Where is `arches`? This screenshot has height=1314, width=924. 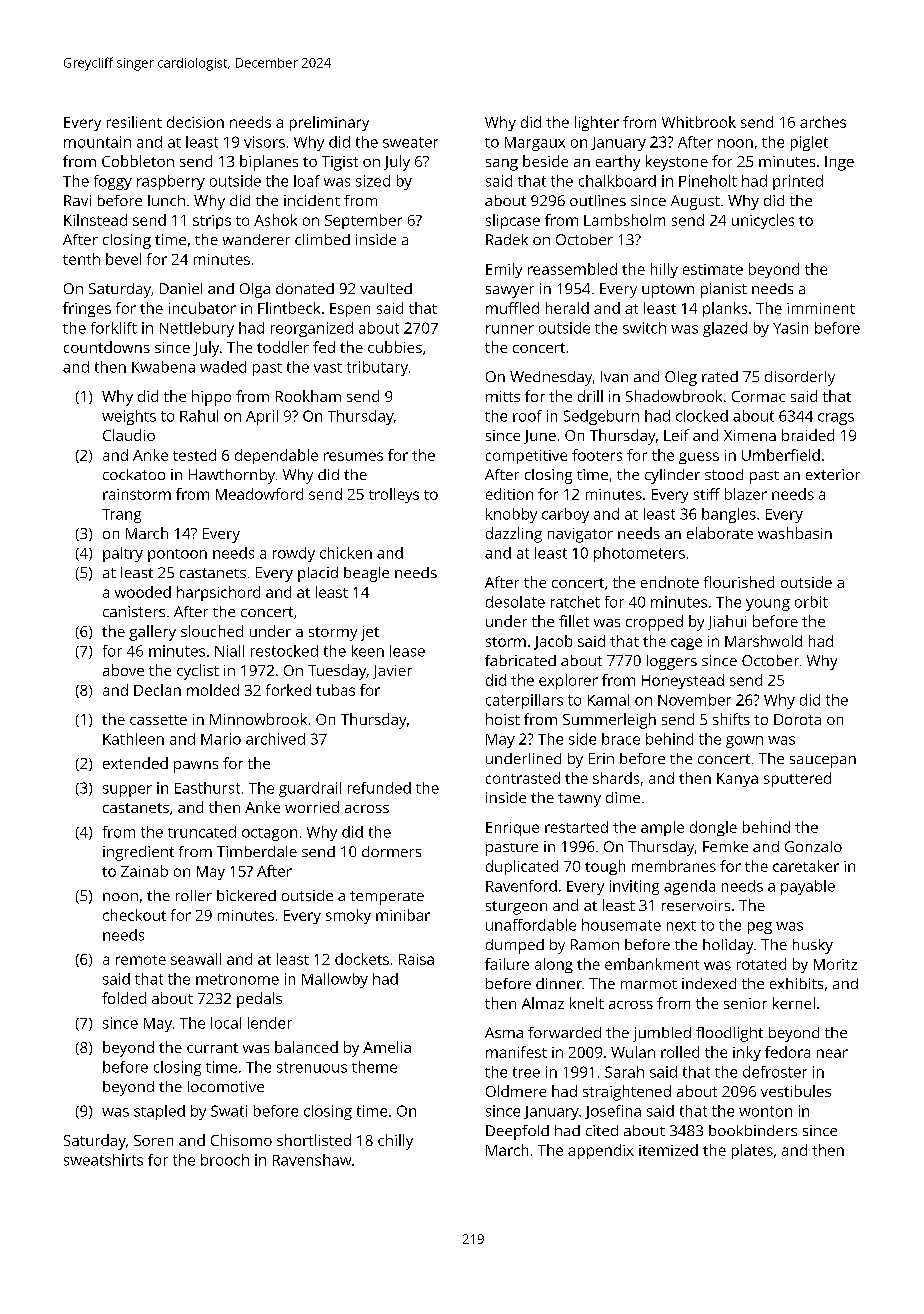
arches is located at coordinates (823, 122).
